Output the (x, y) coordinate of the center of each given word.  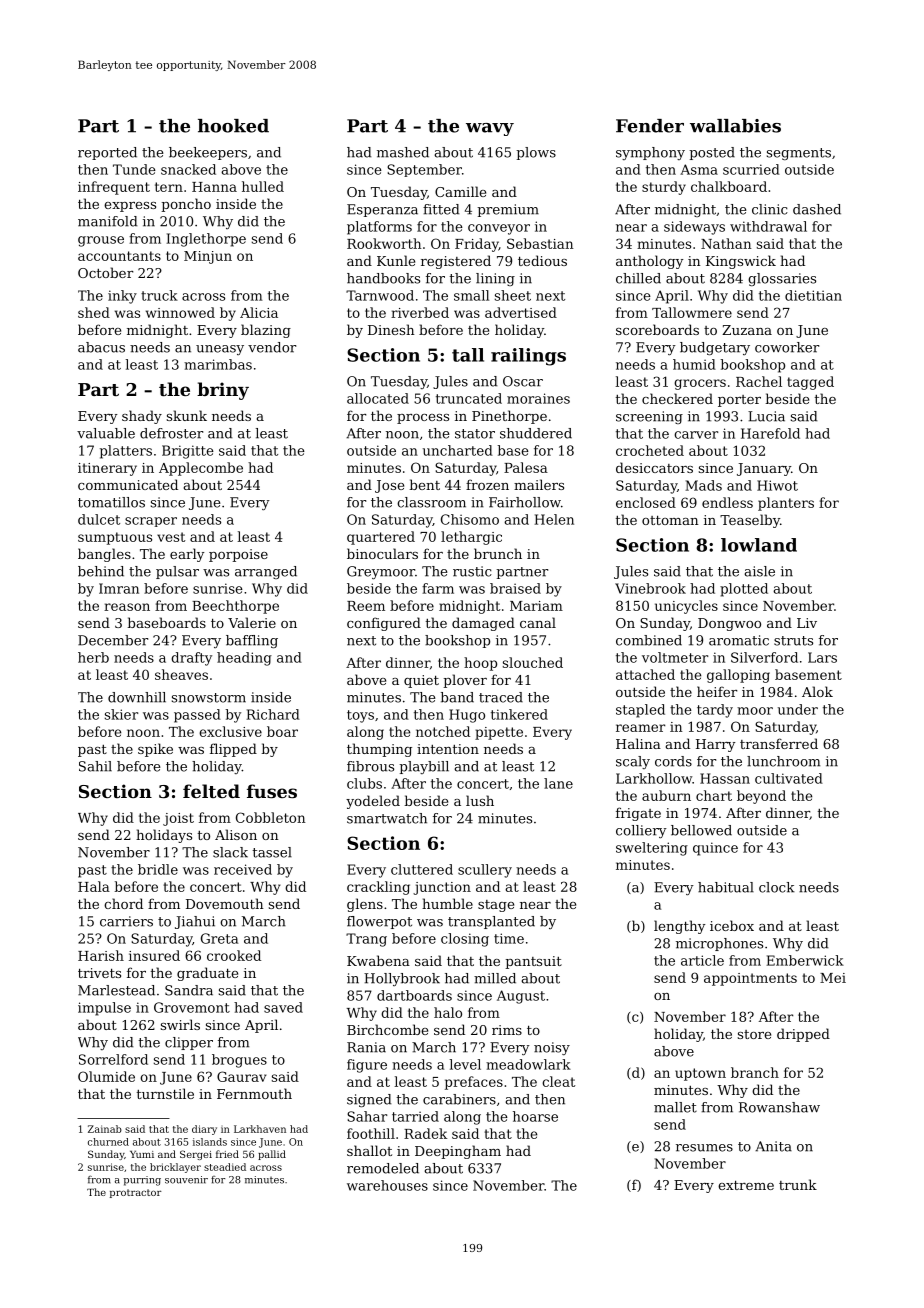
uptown (700, 1074)
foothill (371, 1133)
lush (480, 800)
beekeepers (208, 153)
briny (223, 391)
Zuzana (747, 330)
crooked (234, 955)
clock (777, 887)
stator (475, 434)
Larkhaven (260, 1129)
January (764, 469)
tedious (542, 260)
